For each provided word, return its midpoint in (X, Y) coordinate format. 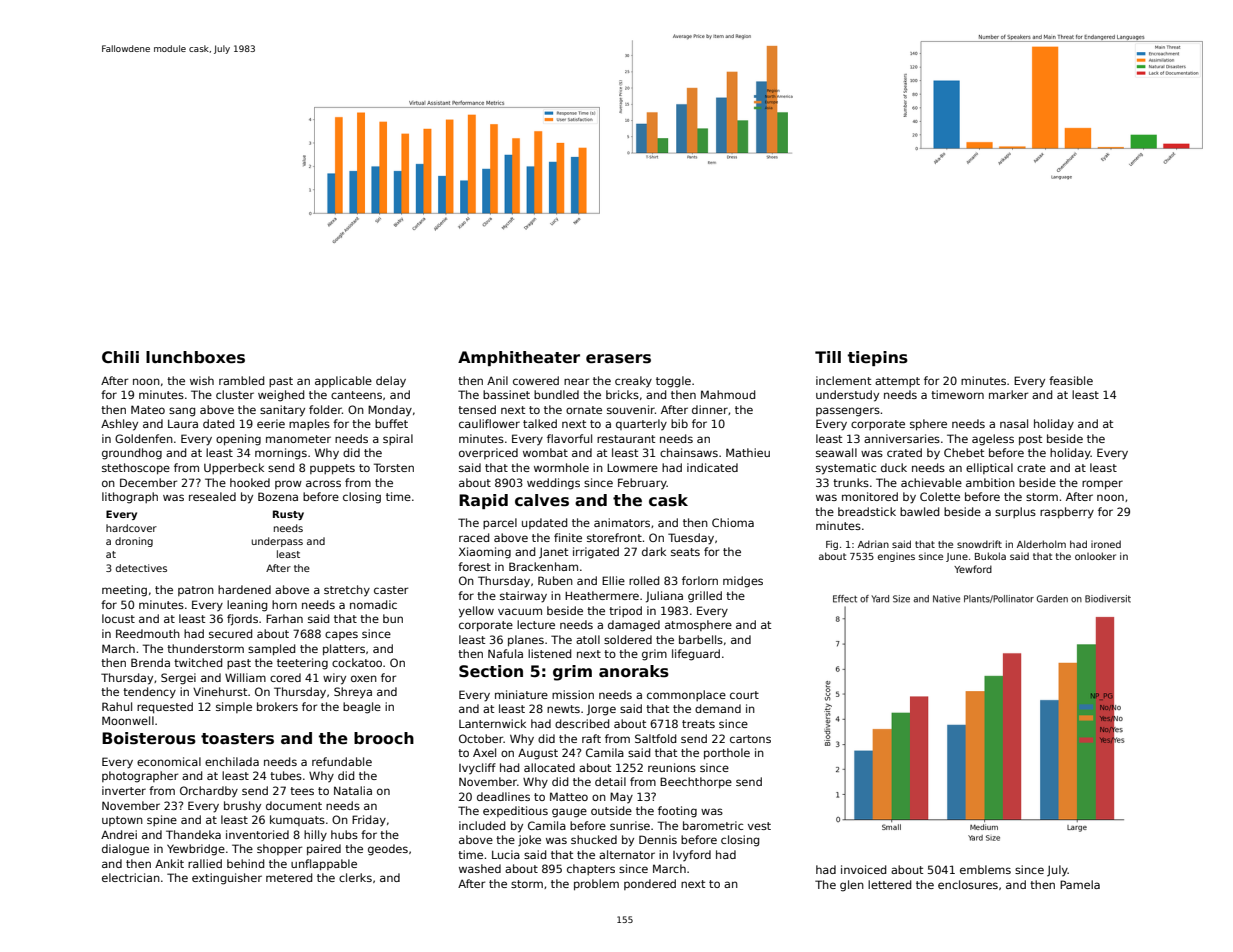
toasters (237, 739)
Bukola (990, 556)
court (744, 695)
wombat (545, 452)
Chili (120, 357)
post (1030, 440)
